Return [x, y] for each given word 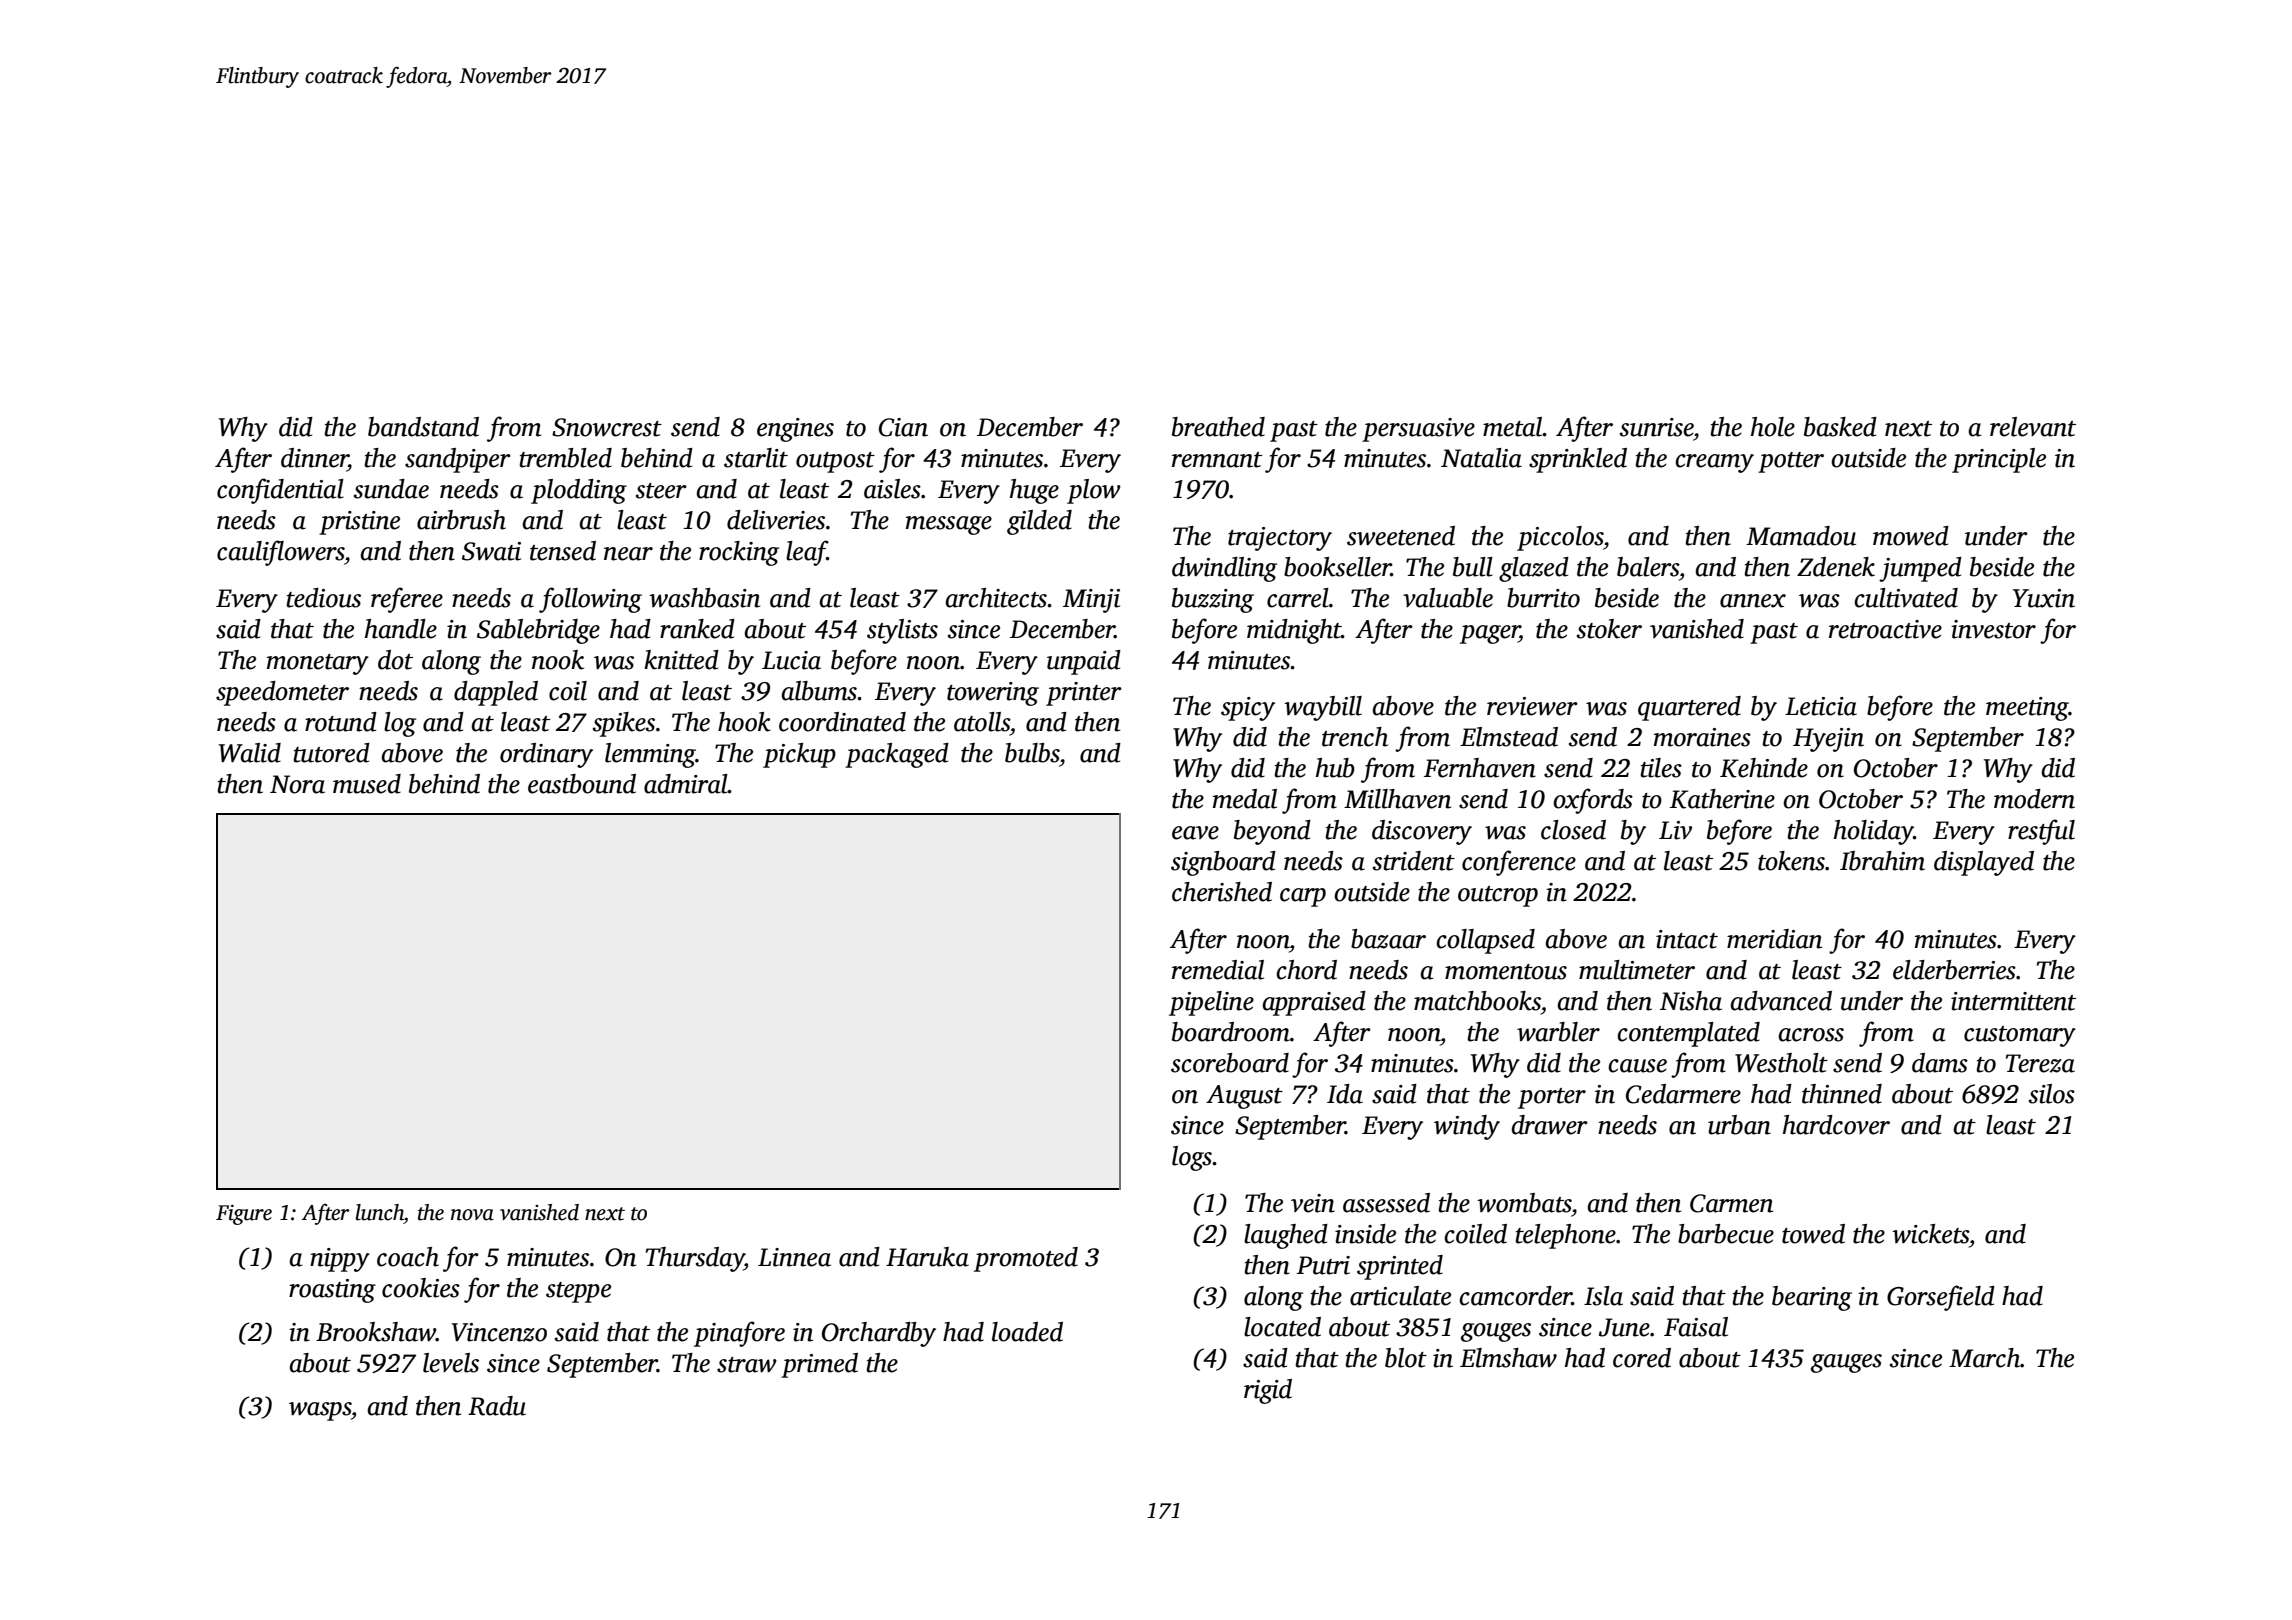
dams [1940, 1063]
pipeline [1211, 1003]
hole [1773, 427]
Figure [244, 1215]
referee [407, 600]
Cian [903, 427]
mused [367, 784]
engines [795, 430]
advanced [1781, 1001]
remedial [1218, 970]
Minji [1091, 601]
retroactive [1885, 629]
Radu [497, 1406]
